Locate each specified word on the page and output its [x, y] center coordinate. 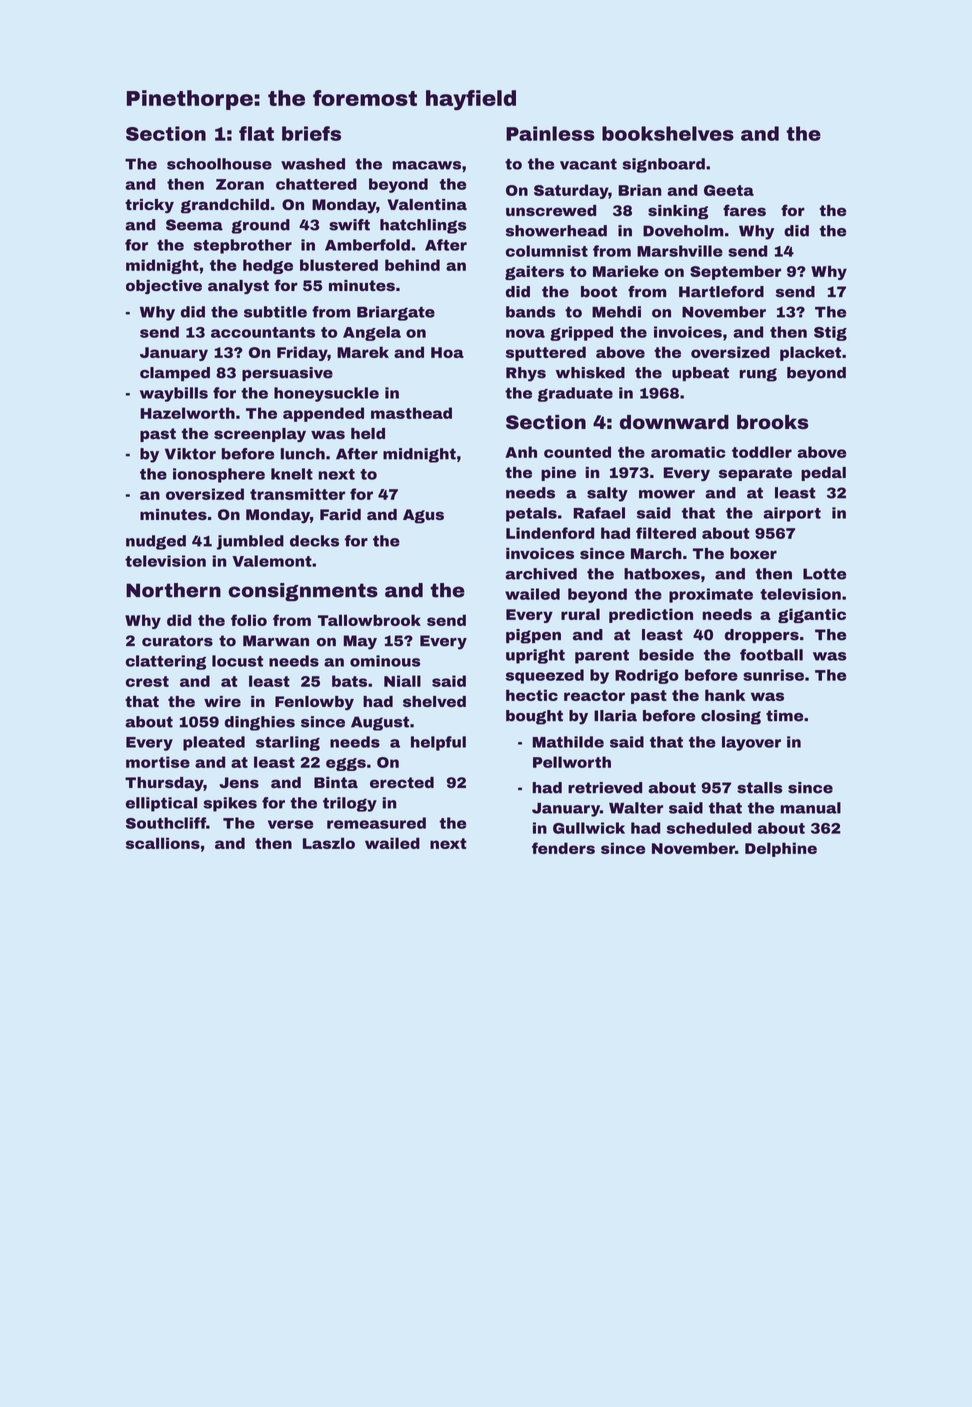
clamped [175, 374]
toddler [762, 452]
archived [541, 574]
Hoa [447, 352]
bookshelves [668, 133]
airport [792, 514]
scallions [163, 843]
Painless [550, 133]
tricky [149, 206]
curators [177, 641]
